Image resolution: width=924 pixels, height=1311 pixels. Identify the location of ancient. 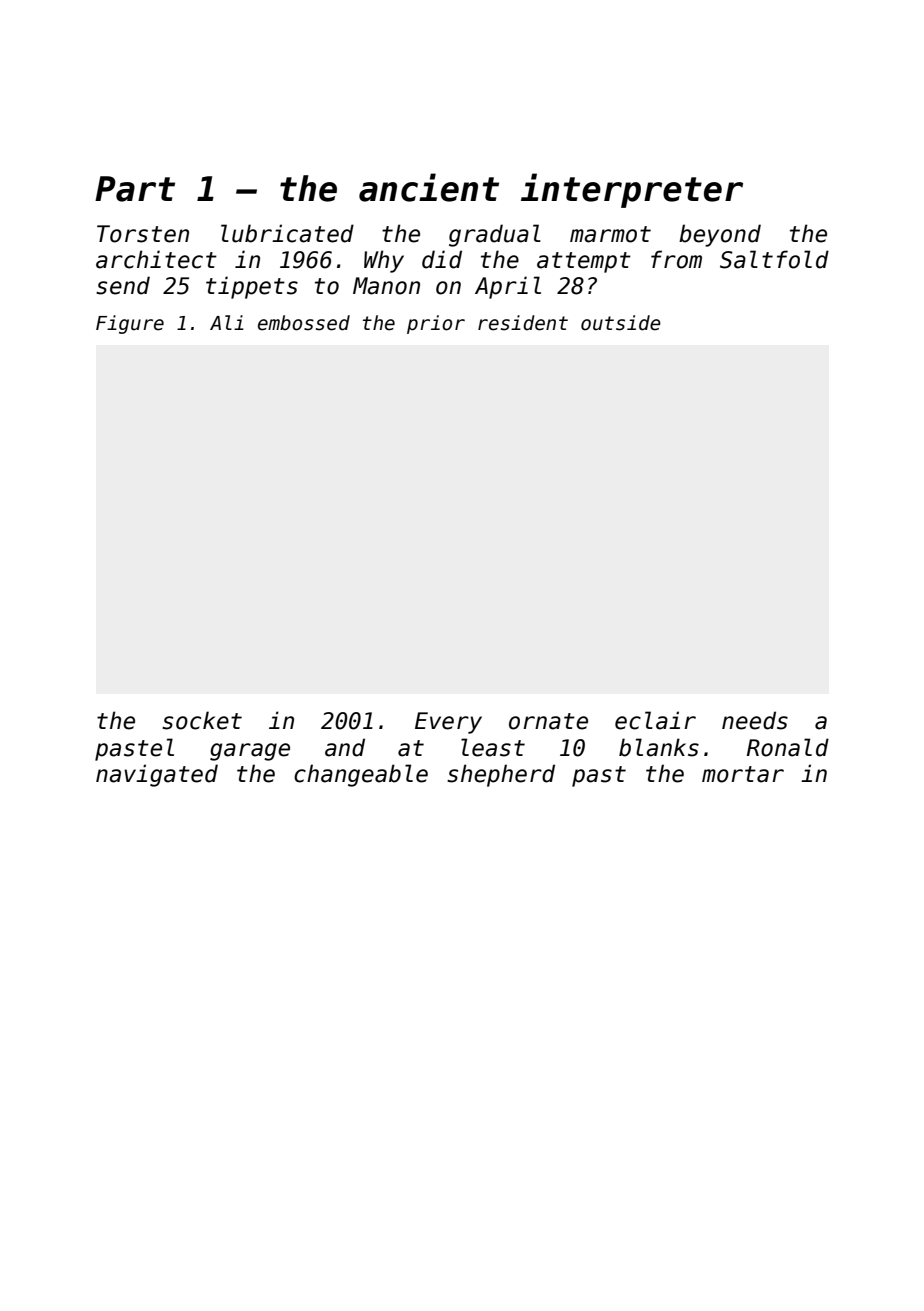
(429, 187).
